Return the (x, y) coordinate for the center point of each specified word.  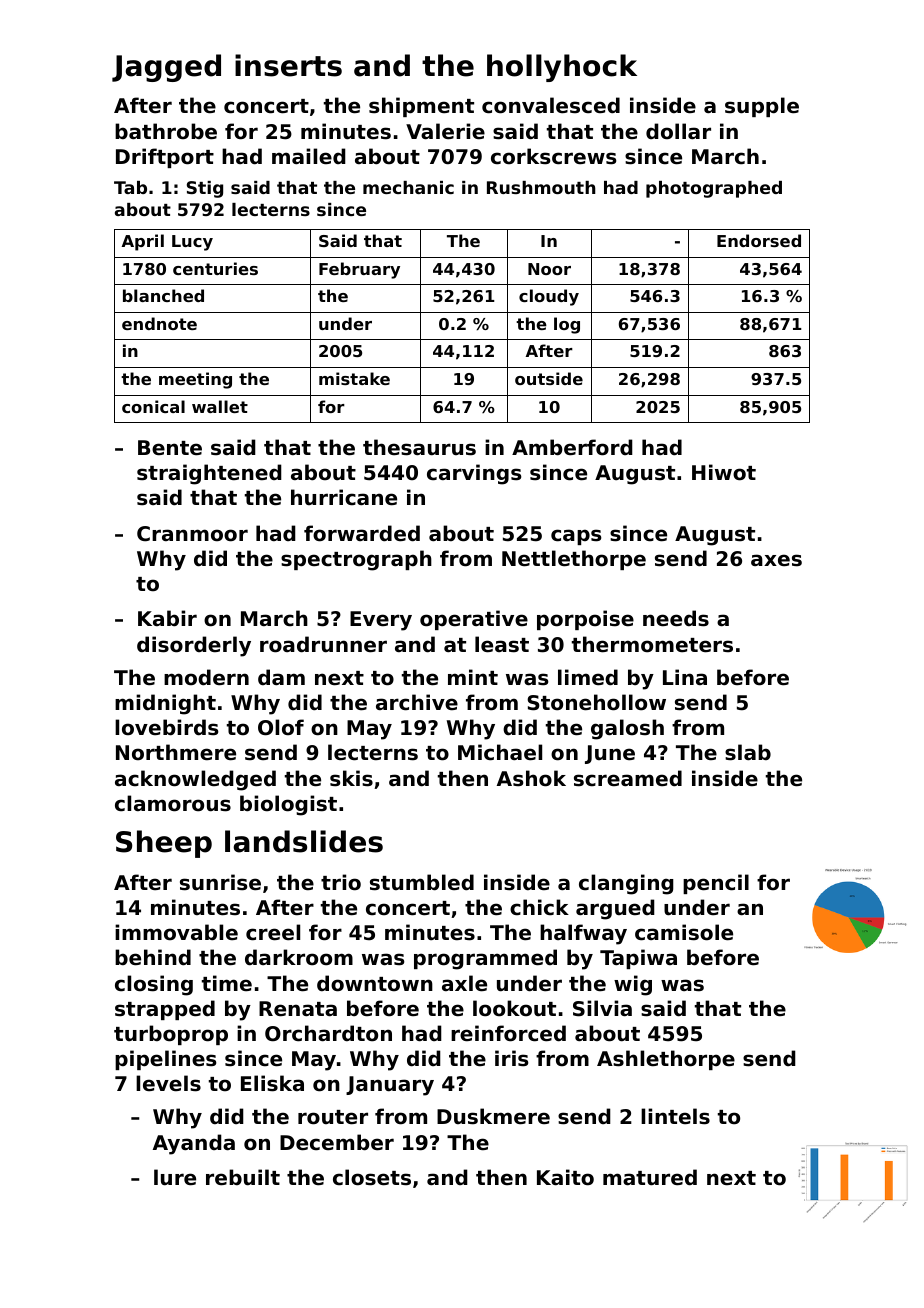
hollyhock (562, 68)
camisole (684, 932)
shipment (421, 107)
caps (576, 537)
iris (511, 1058)
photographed (714, 189)
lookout (514, 1008)
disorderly (194, 646)
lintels (675, 1116)
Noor (549, 269)
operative (474, 620)
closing (154, 985)
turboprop (171, 1035)
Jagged (166, 68)
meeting (195, 380)
